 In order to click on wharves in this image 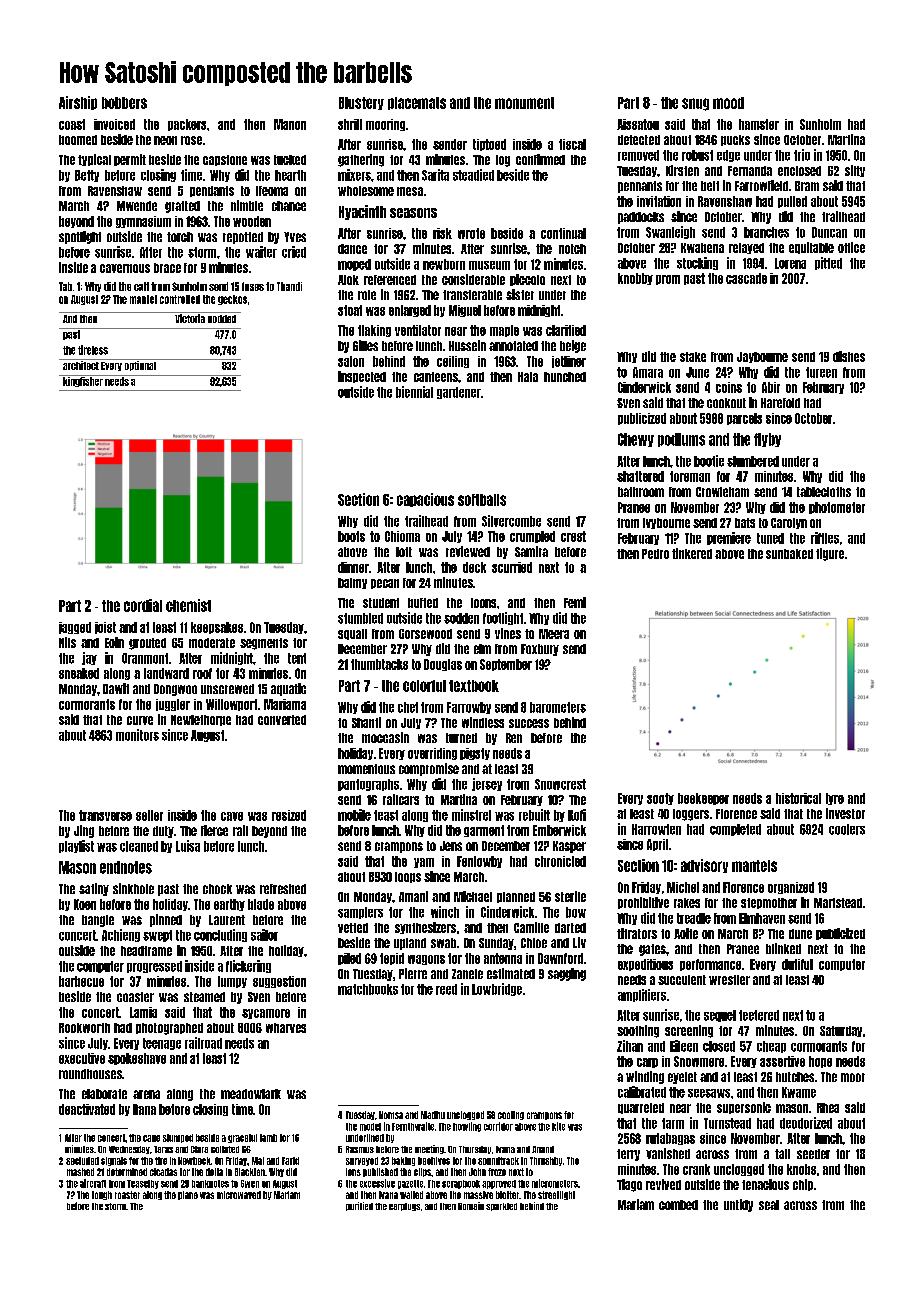, I will do `click(286, 1028)`.
